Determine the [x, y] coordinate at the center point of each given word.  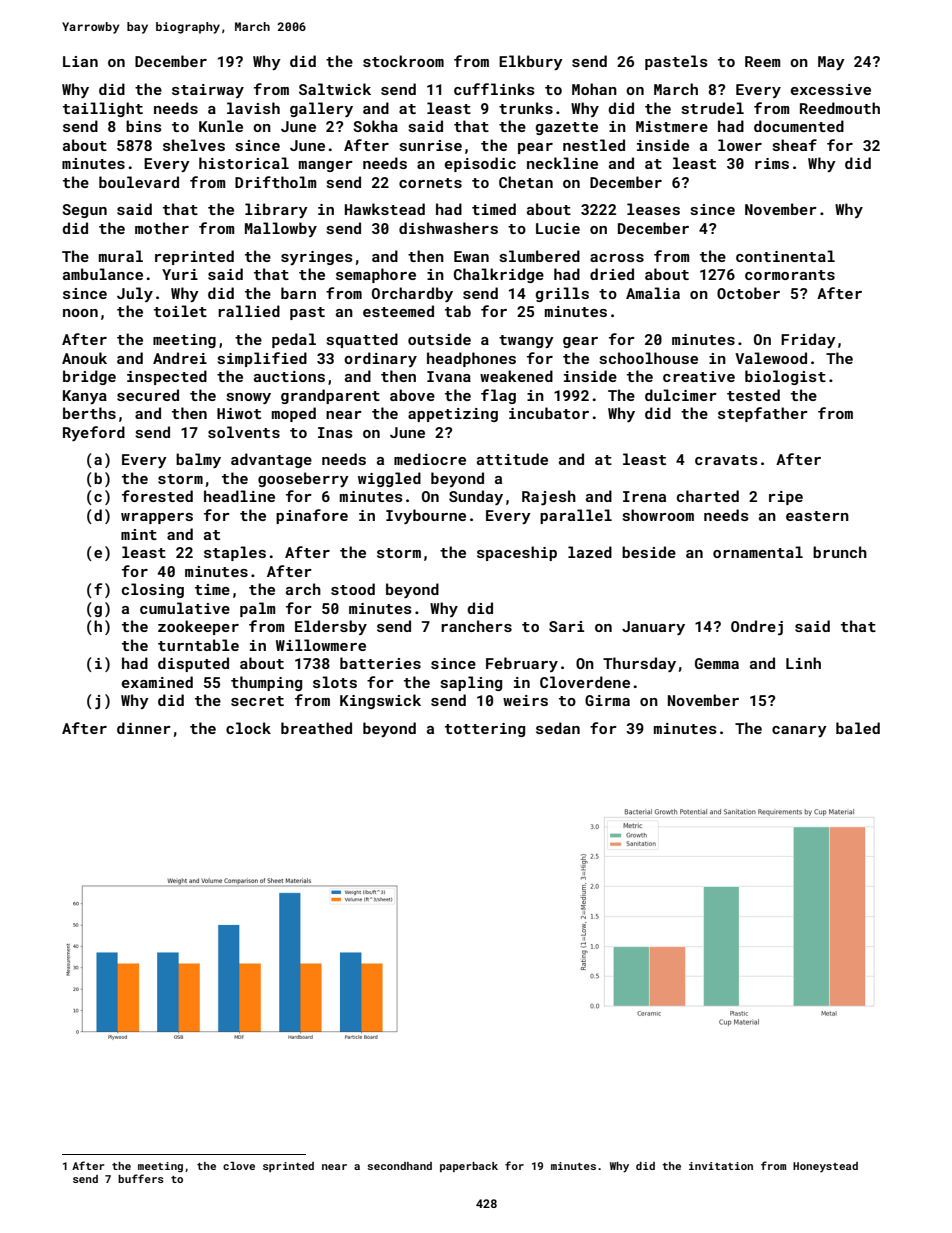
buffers [141, 1178]
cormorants [790, 275]
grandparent [330, 396]
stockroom [403, 61]
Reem [762, 61]
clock [248, 728]
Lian [80, 61]
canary [799, 731]
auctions [289, 376]
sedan [558, 728]
